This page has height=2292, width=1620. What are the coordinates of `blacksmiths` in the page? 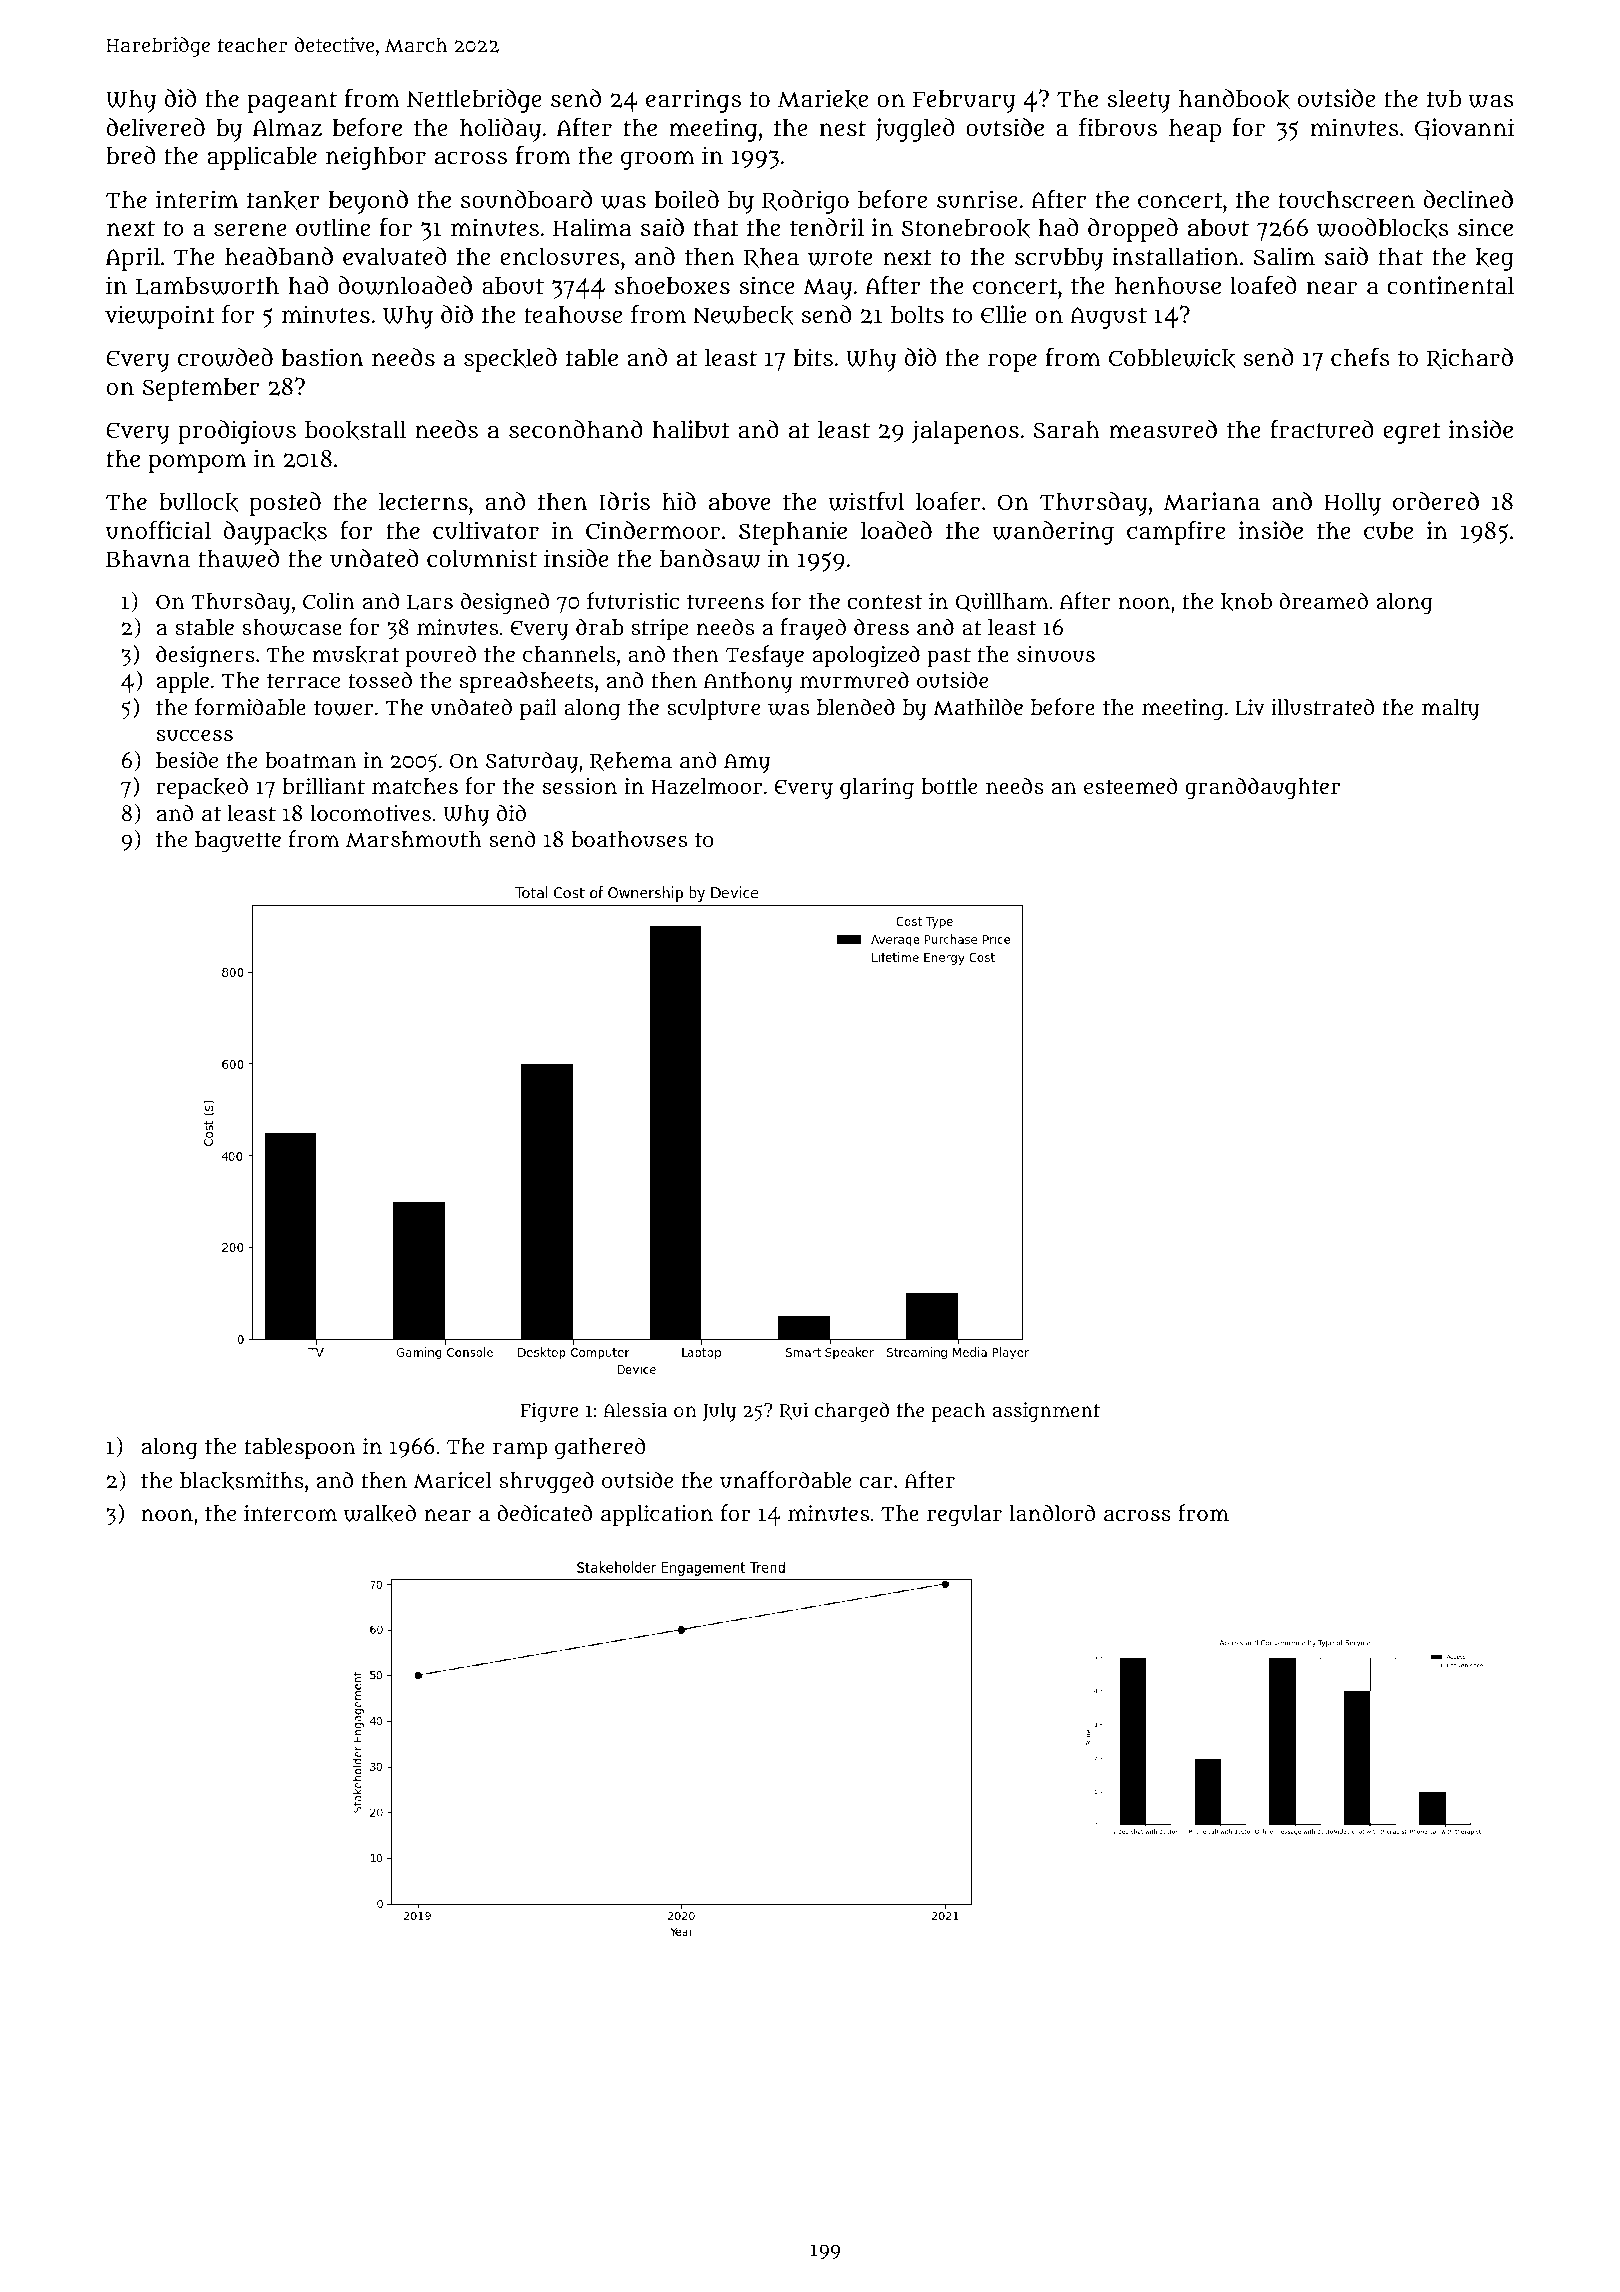 It's located at (242, 1481).
